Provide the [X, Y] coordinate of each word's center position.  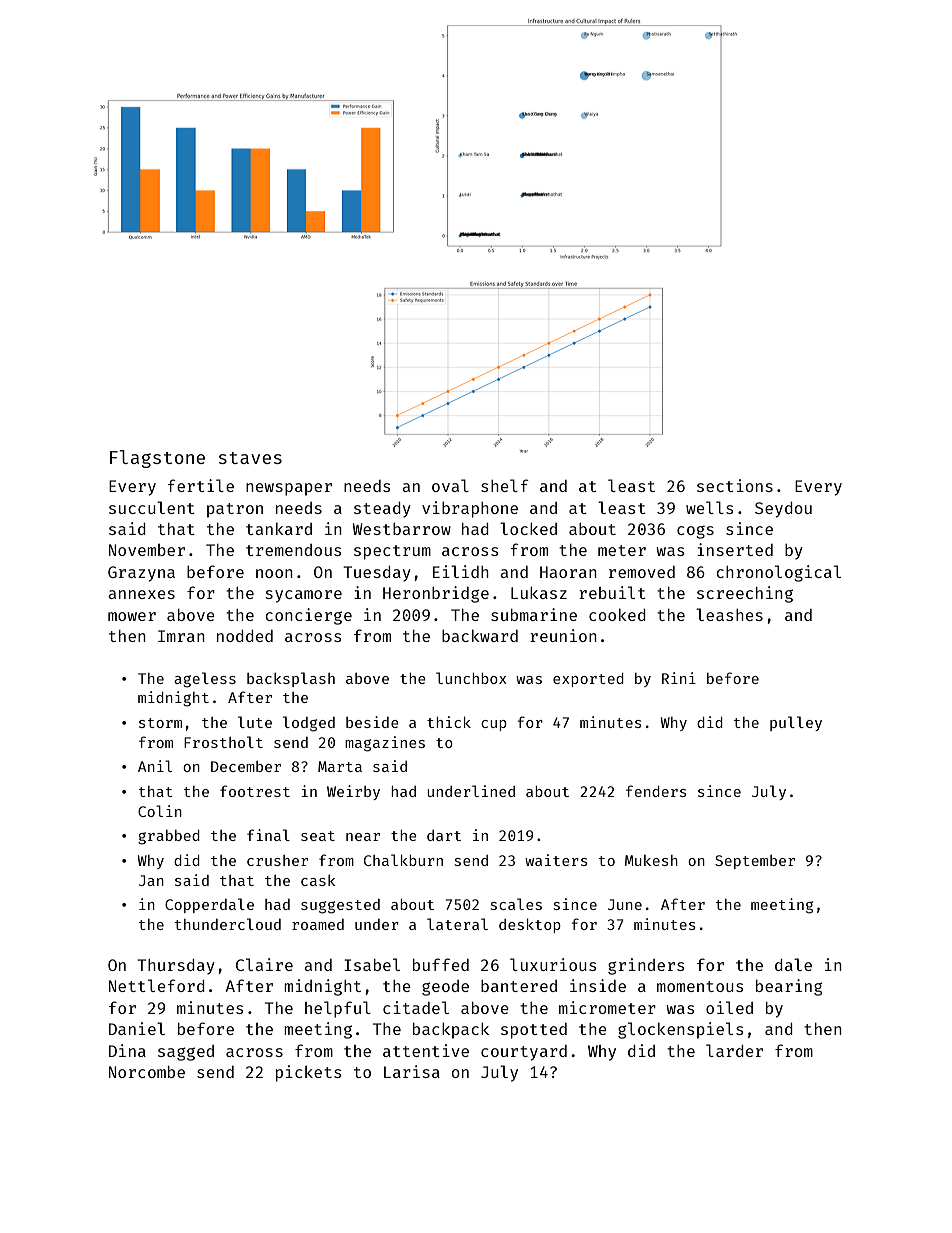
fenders [656, 791]
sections [735, 485]
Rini [679, 678]
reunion [563, 635]
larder [734, 1050]
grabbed [169, 837]
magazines [385, 744]
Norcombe [147, 1072]
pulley [796, 723]
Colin [160, 811]
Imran [181, 636]
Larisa [412, 1071]
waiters [556, 860]
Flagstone [157, 459]
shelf [505, 485]
